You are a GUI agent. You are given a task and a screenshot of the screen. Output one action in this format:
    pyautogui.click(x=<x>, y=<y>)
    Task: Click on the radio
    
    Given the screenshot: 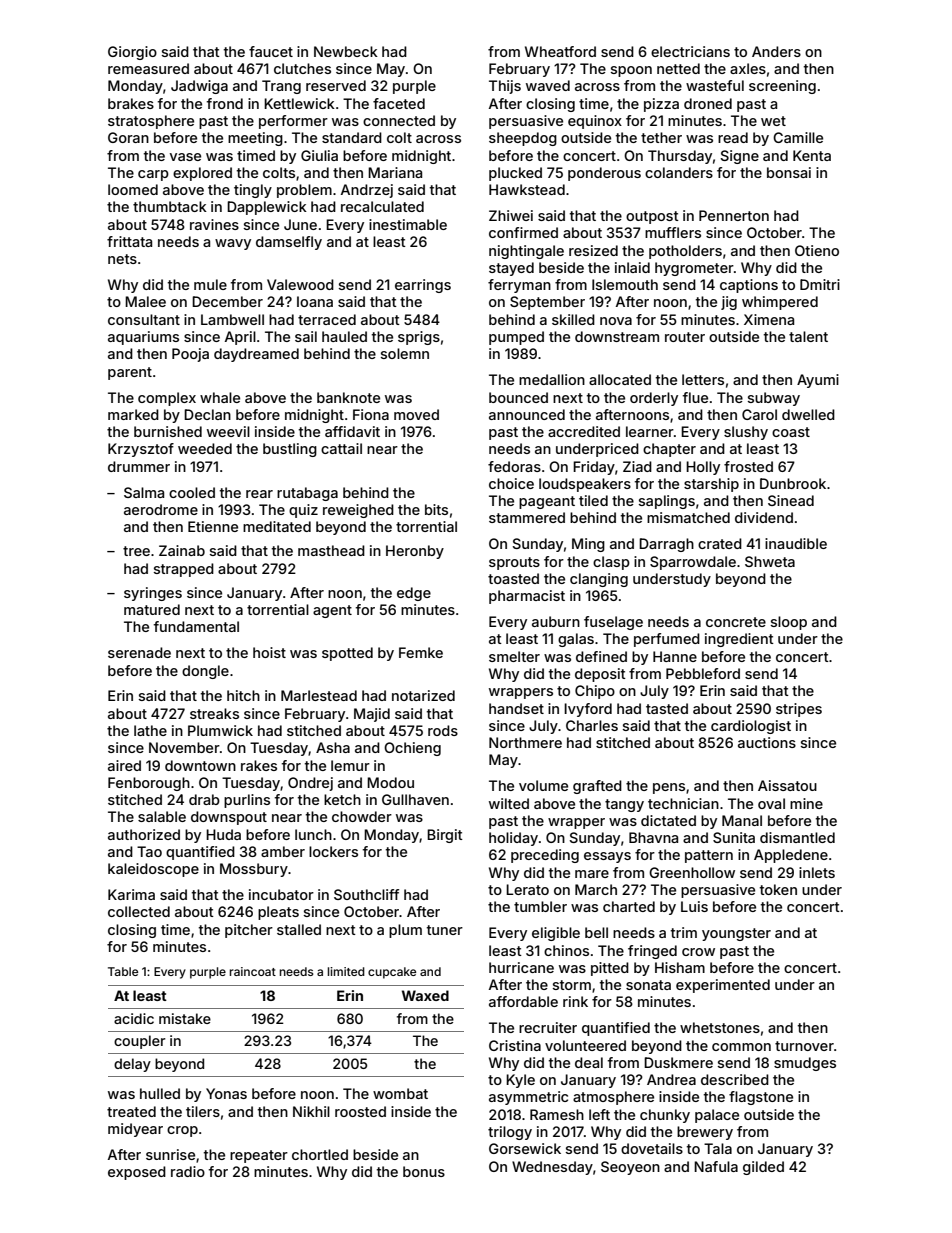 What is the action you would take?
    pyautogui.click(x=188, y=1171)
